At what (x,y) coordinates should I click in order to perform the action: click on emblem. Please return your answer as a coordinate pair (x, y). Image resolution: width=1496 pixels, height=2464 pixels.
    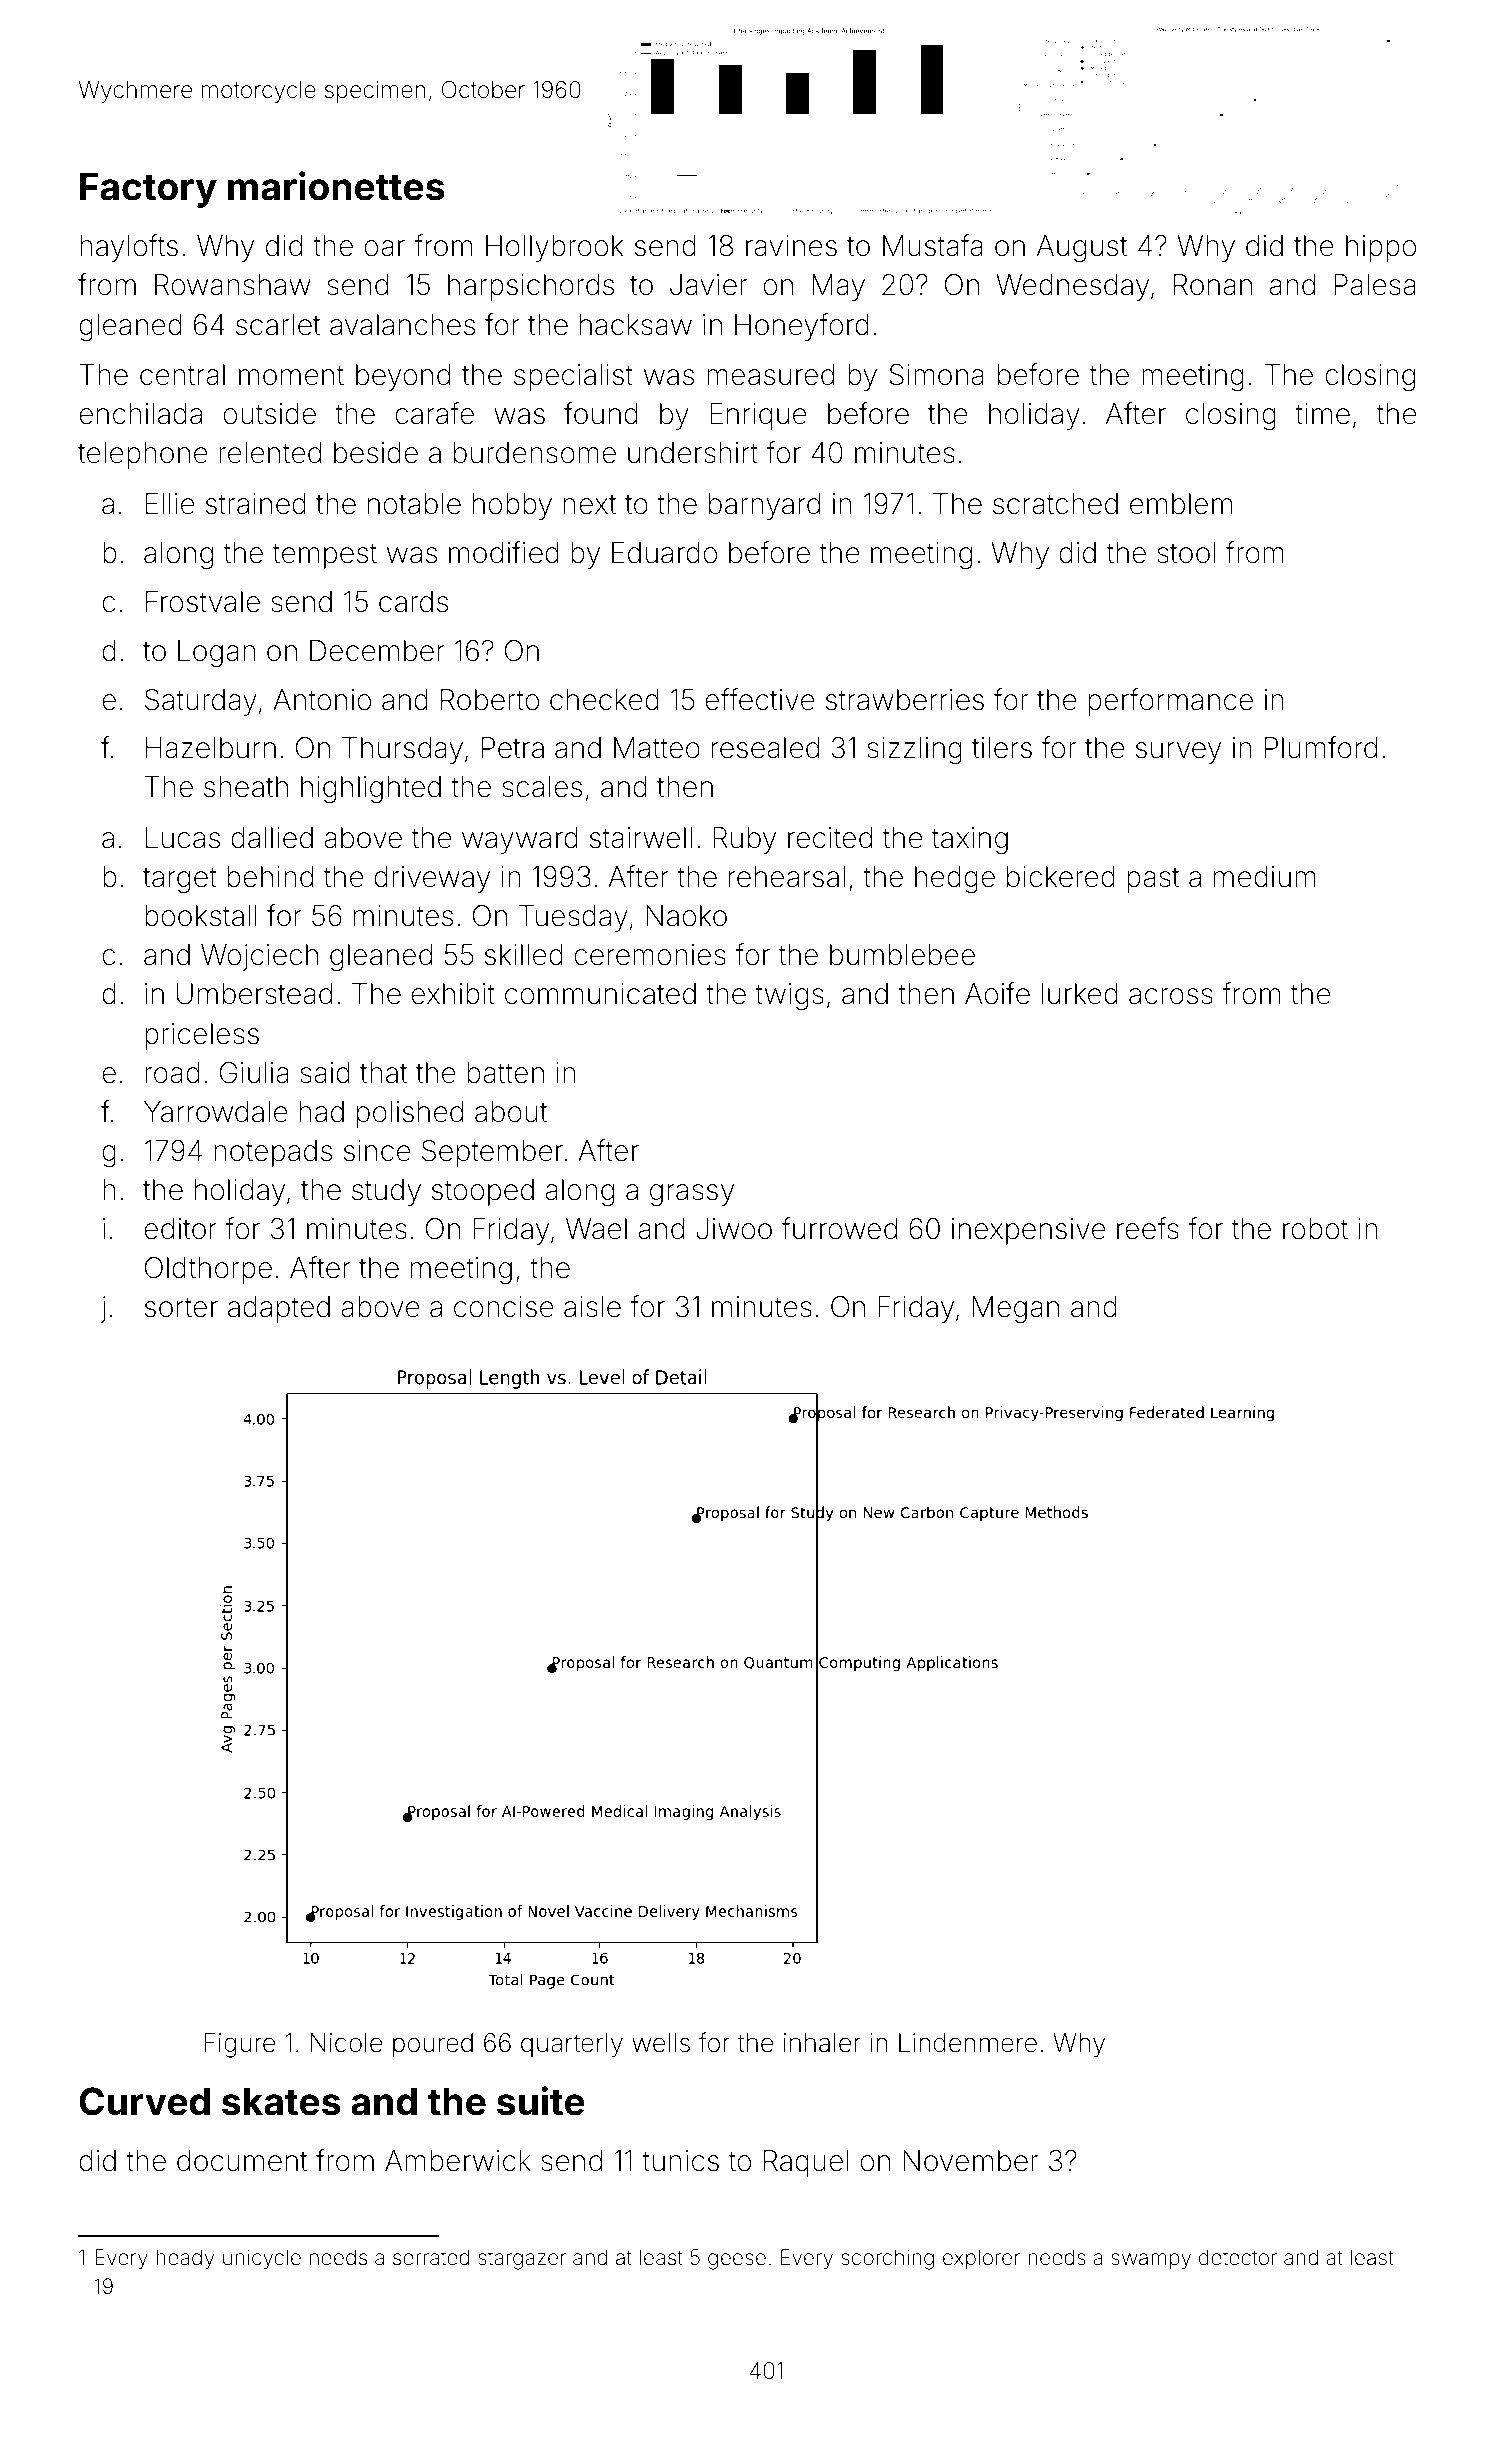
    Looking at the image, I should click on (1181, 504).
